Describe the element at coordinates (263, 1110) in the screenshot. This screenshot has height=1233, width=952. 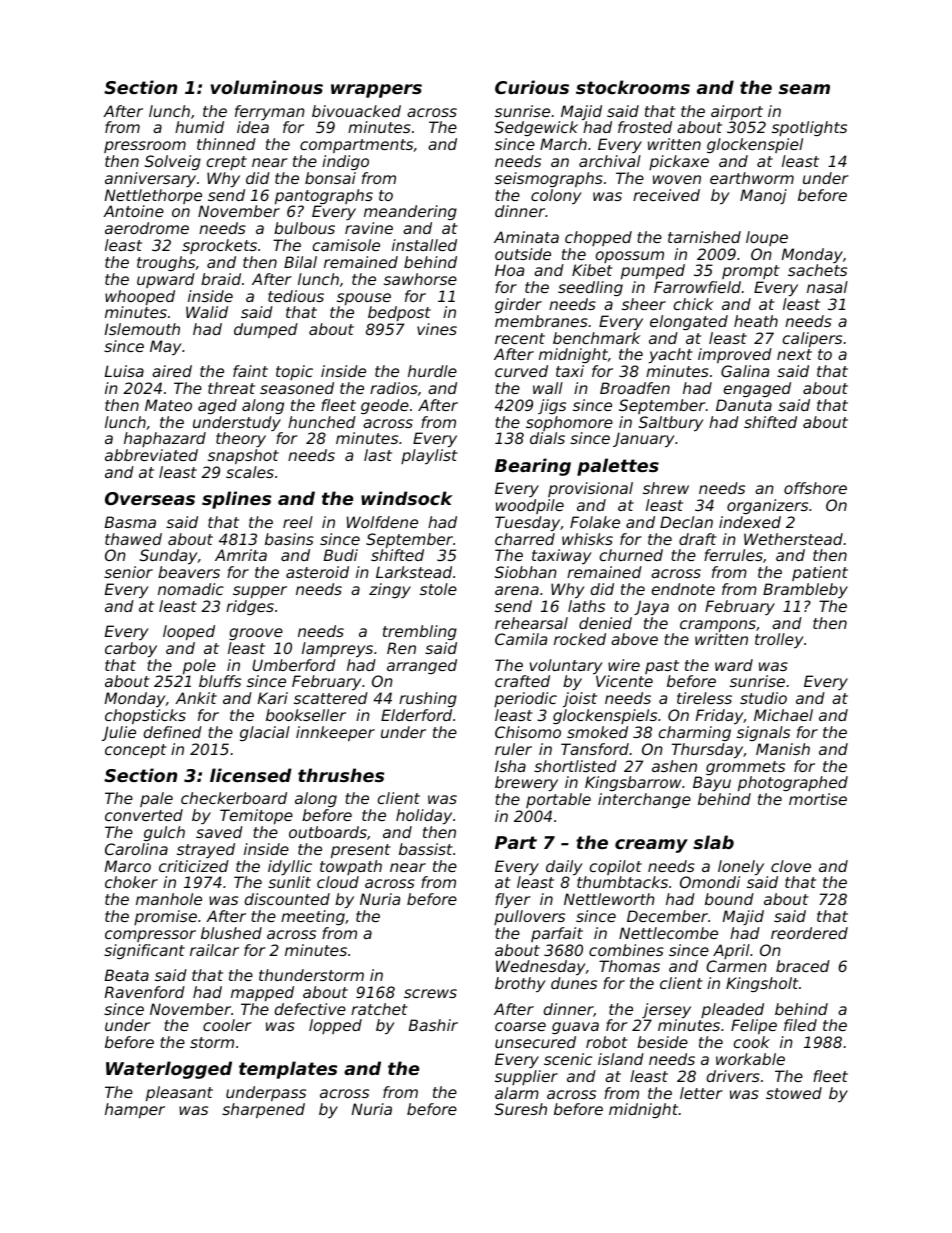
I see `sharpened` at that location.
